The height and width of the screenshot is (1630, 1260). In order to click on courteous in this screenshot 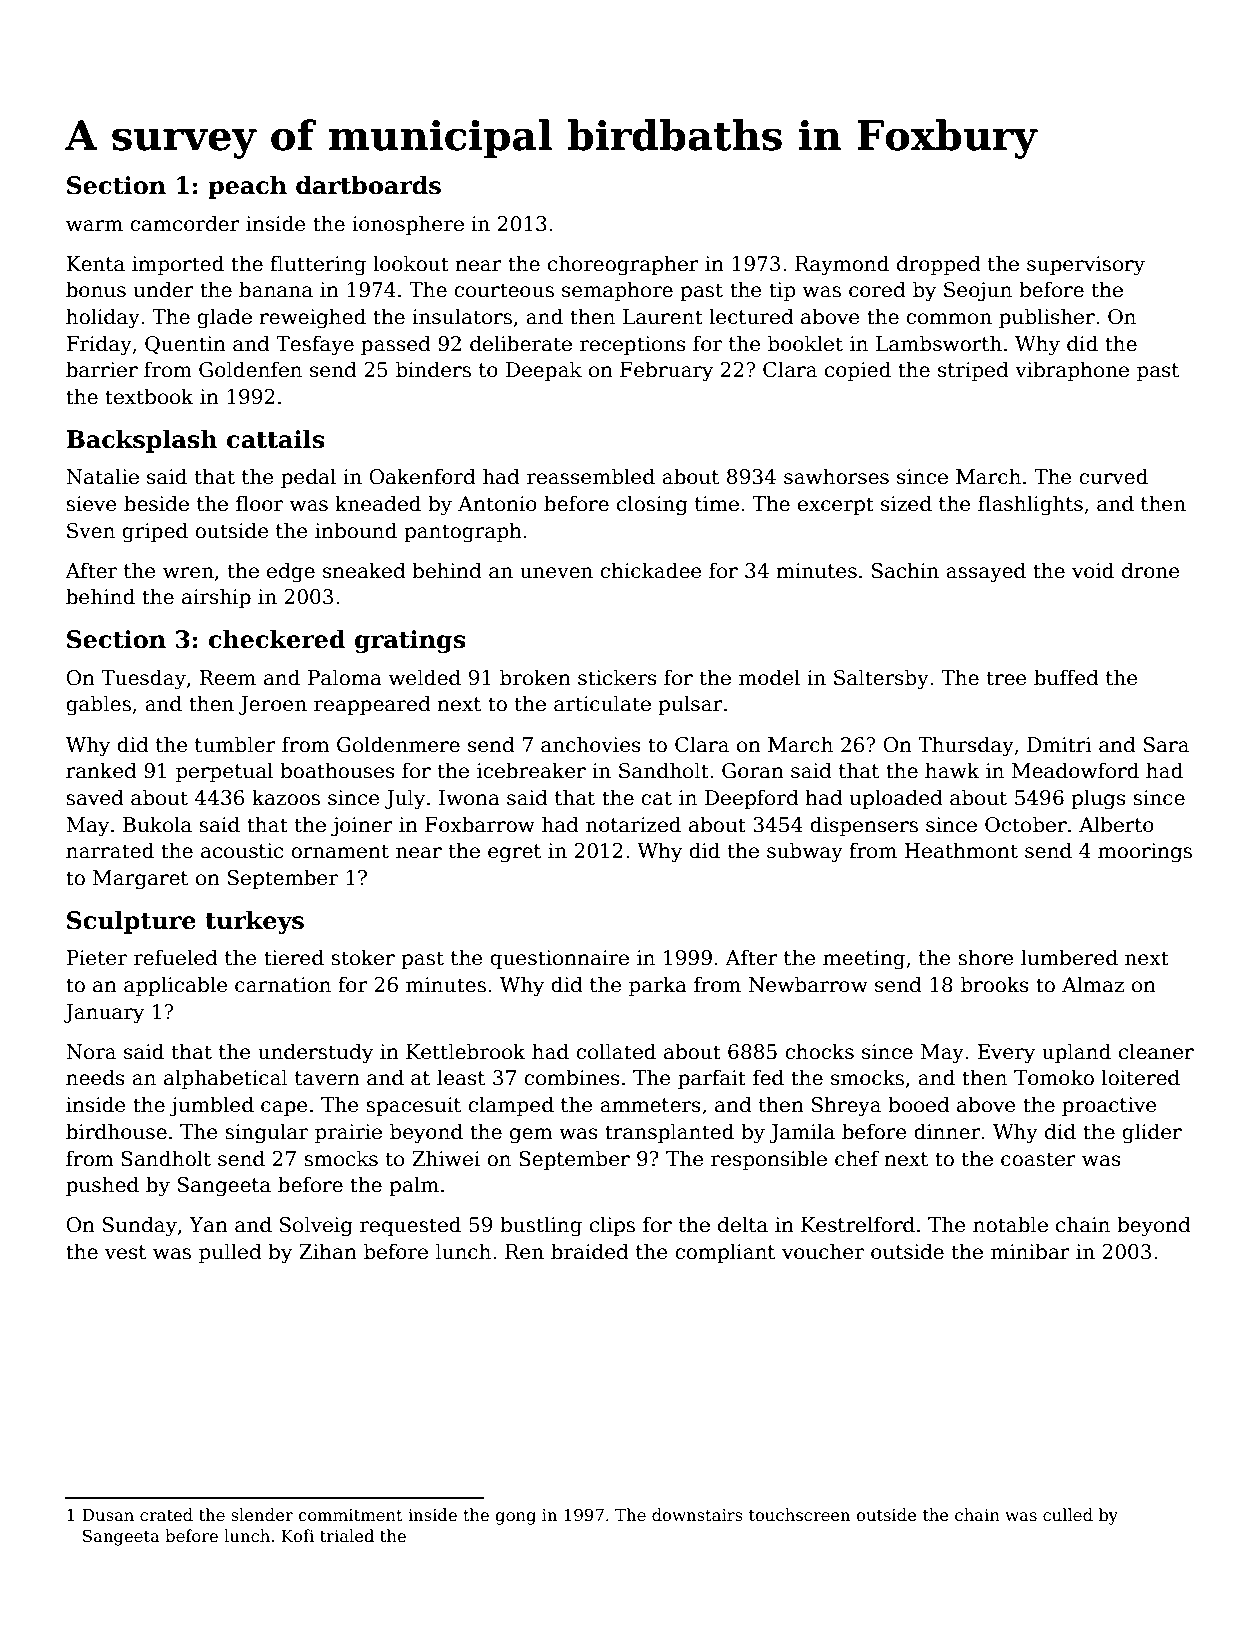, I will do `click(504, 290)`.
